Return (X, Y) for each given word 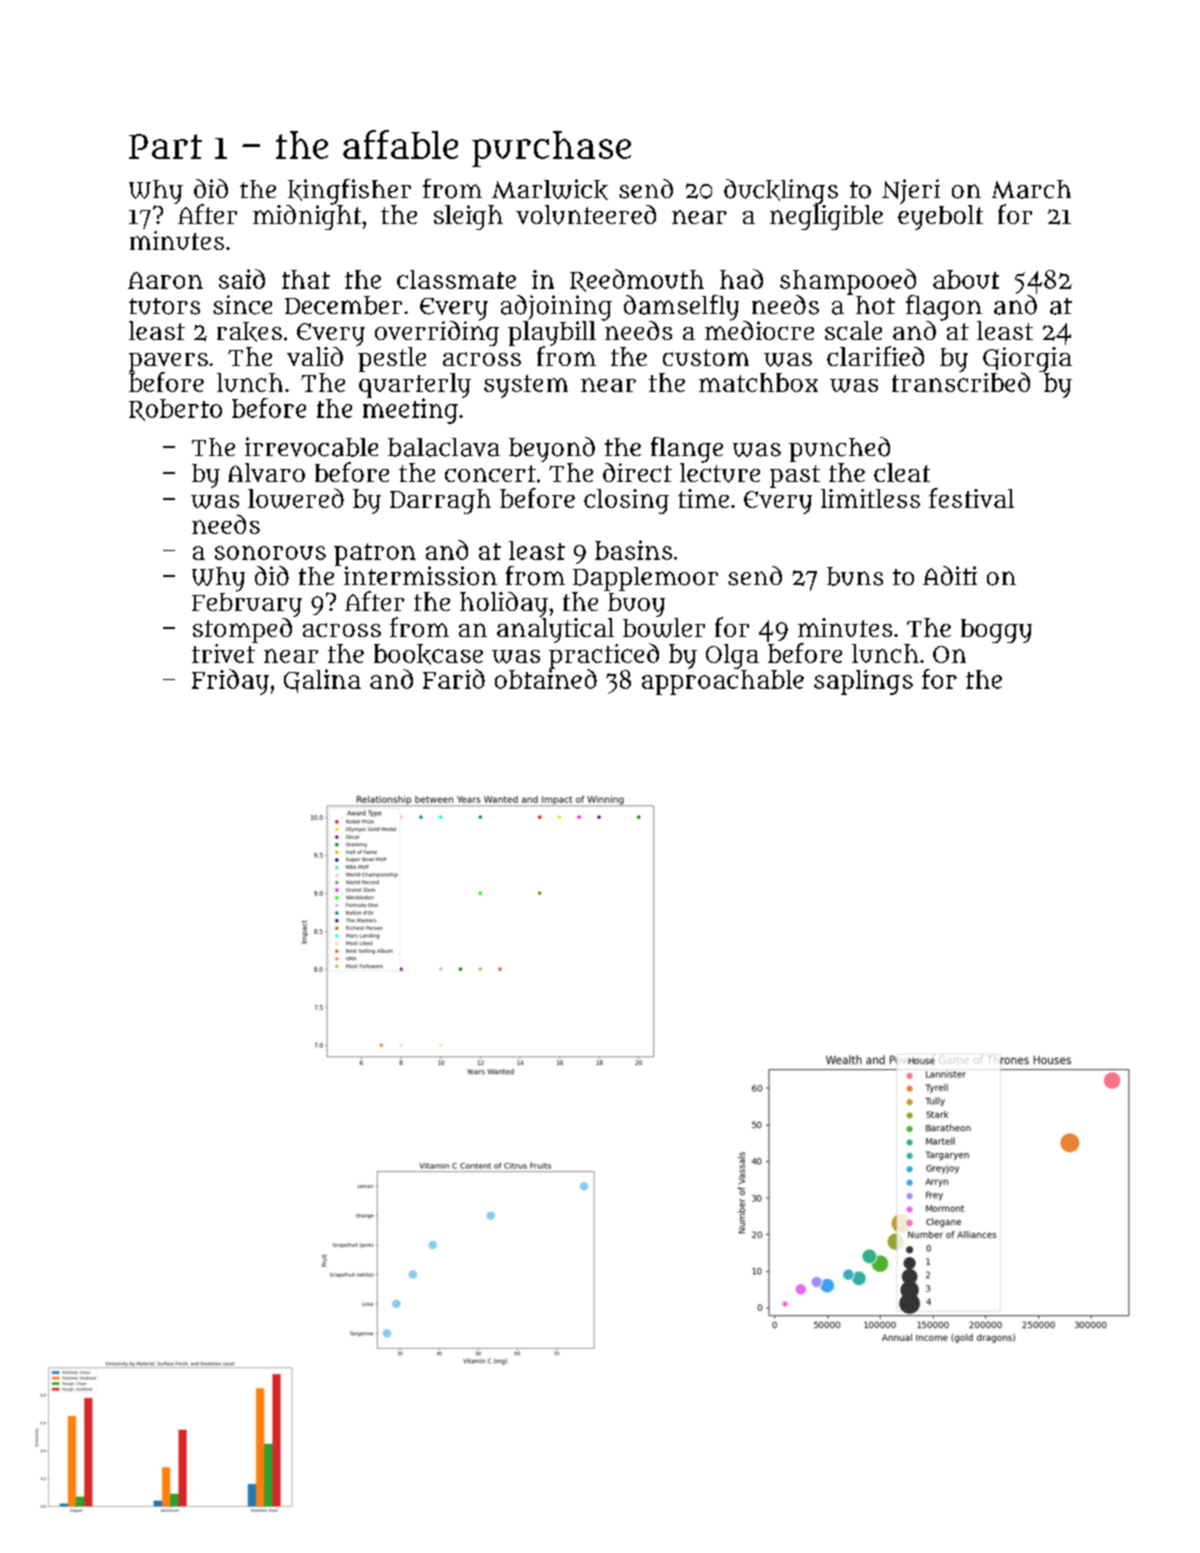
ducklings (781, 192)
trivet (223, 653)
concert (490, 473)
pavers (168, 362)
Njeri (911, 191)
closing (626, 501)
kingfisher (349, 191)
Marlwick (550, 189)
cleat (902, 472)
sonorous (270, 553)
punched (839, 449)
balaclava (444, 447)
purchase (551, 149)
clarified (875, 356)
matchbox (758, 382)
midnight (307, 217)
